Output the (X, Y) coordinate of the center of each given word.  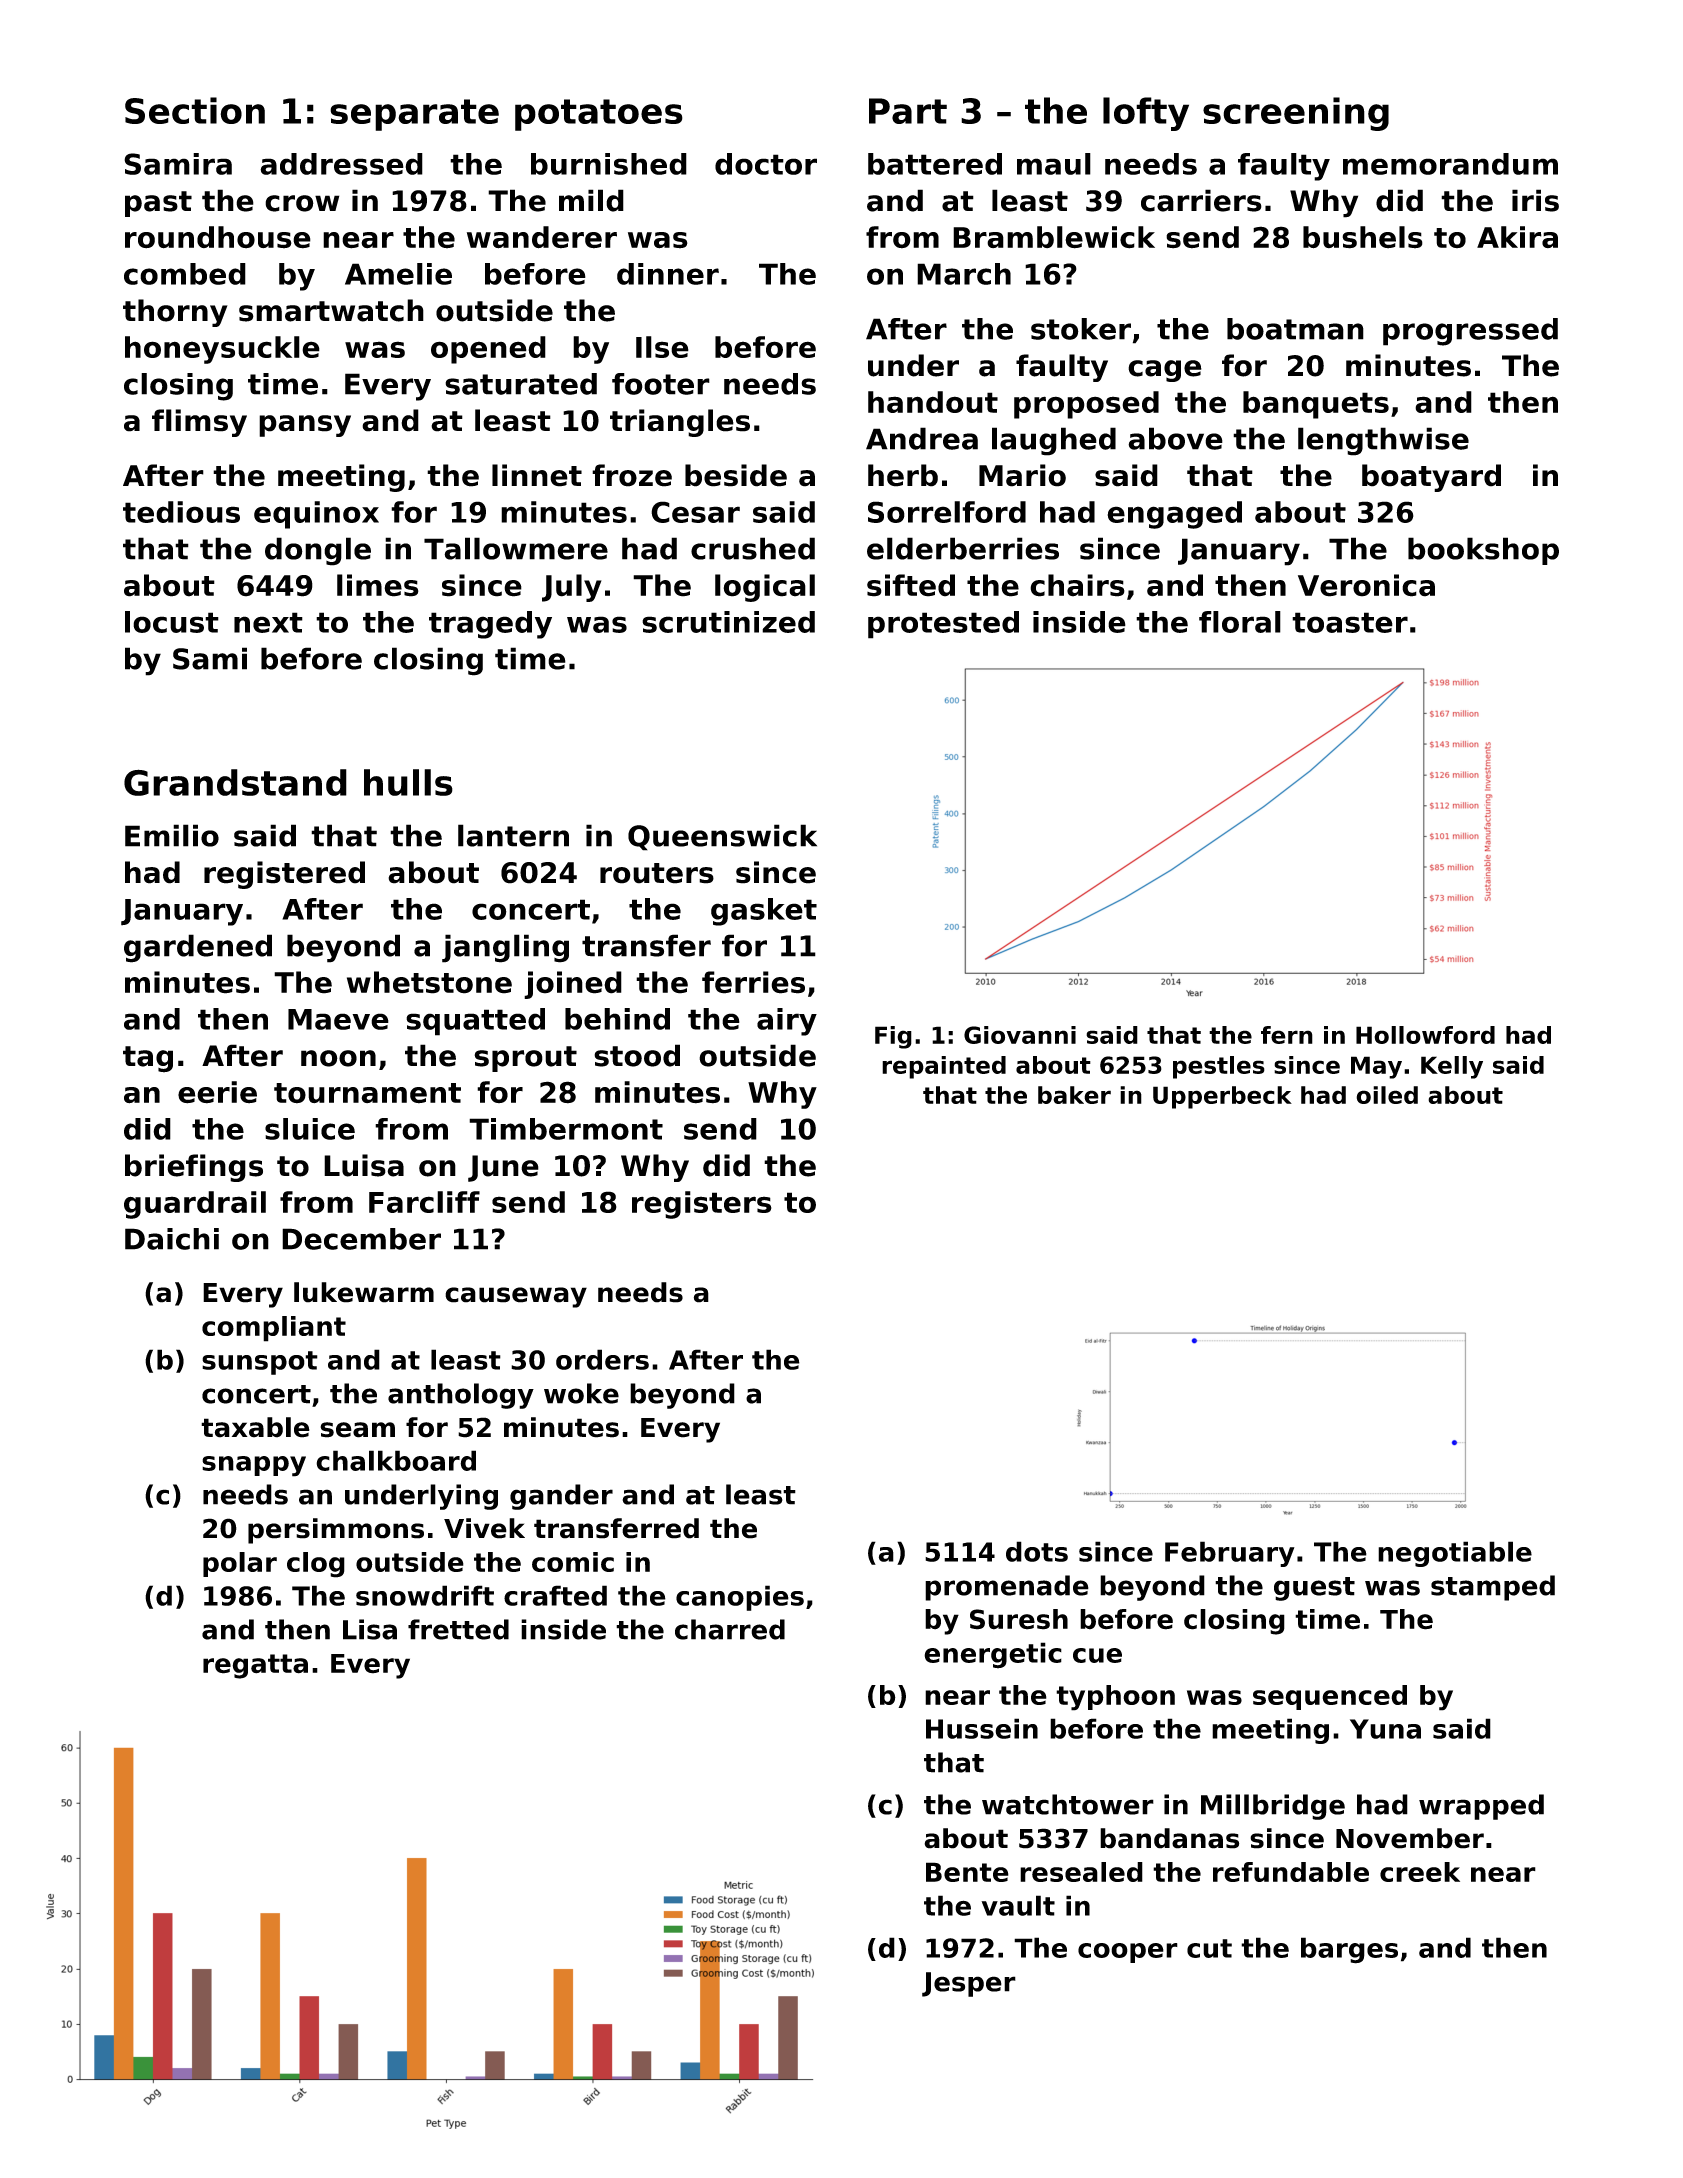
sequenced (1330, 1697)
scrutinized (728, 622)
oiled (1387, 1095)
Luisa (364, 1165)
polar (240, 1564)
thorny (175, 313)
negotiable (1455, 1554)
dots (1037, 1551)
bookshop (1483, 551)
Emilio (172, 835)
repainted (944, 1067)
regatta (255, 1666)
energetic (993, 1655)
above (1175, 438)
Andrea (922, 438)
